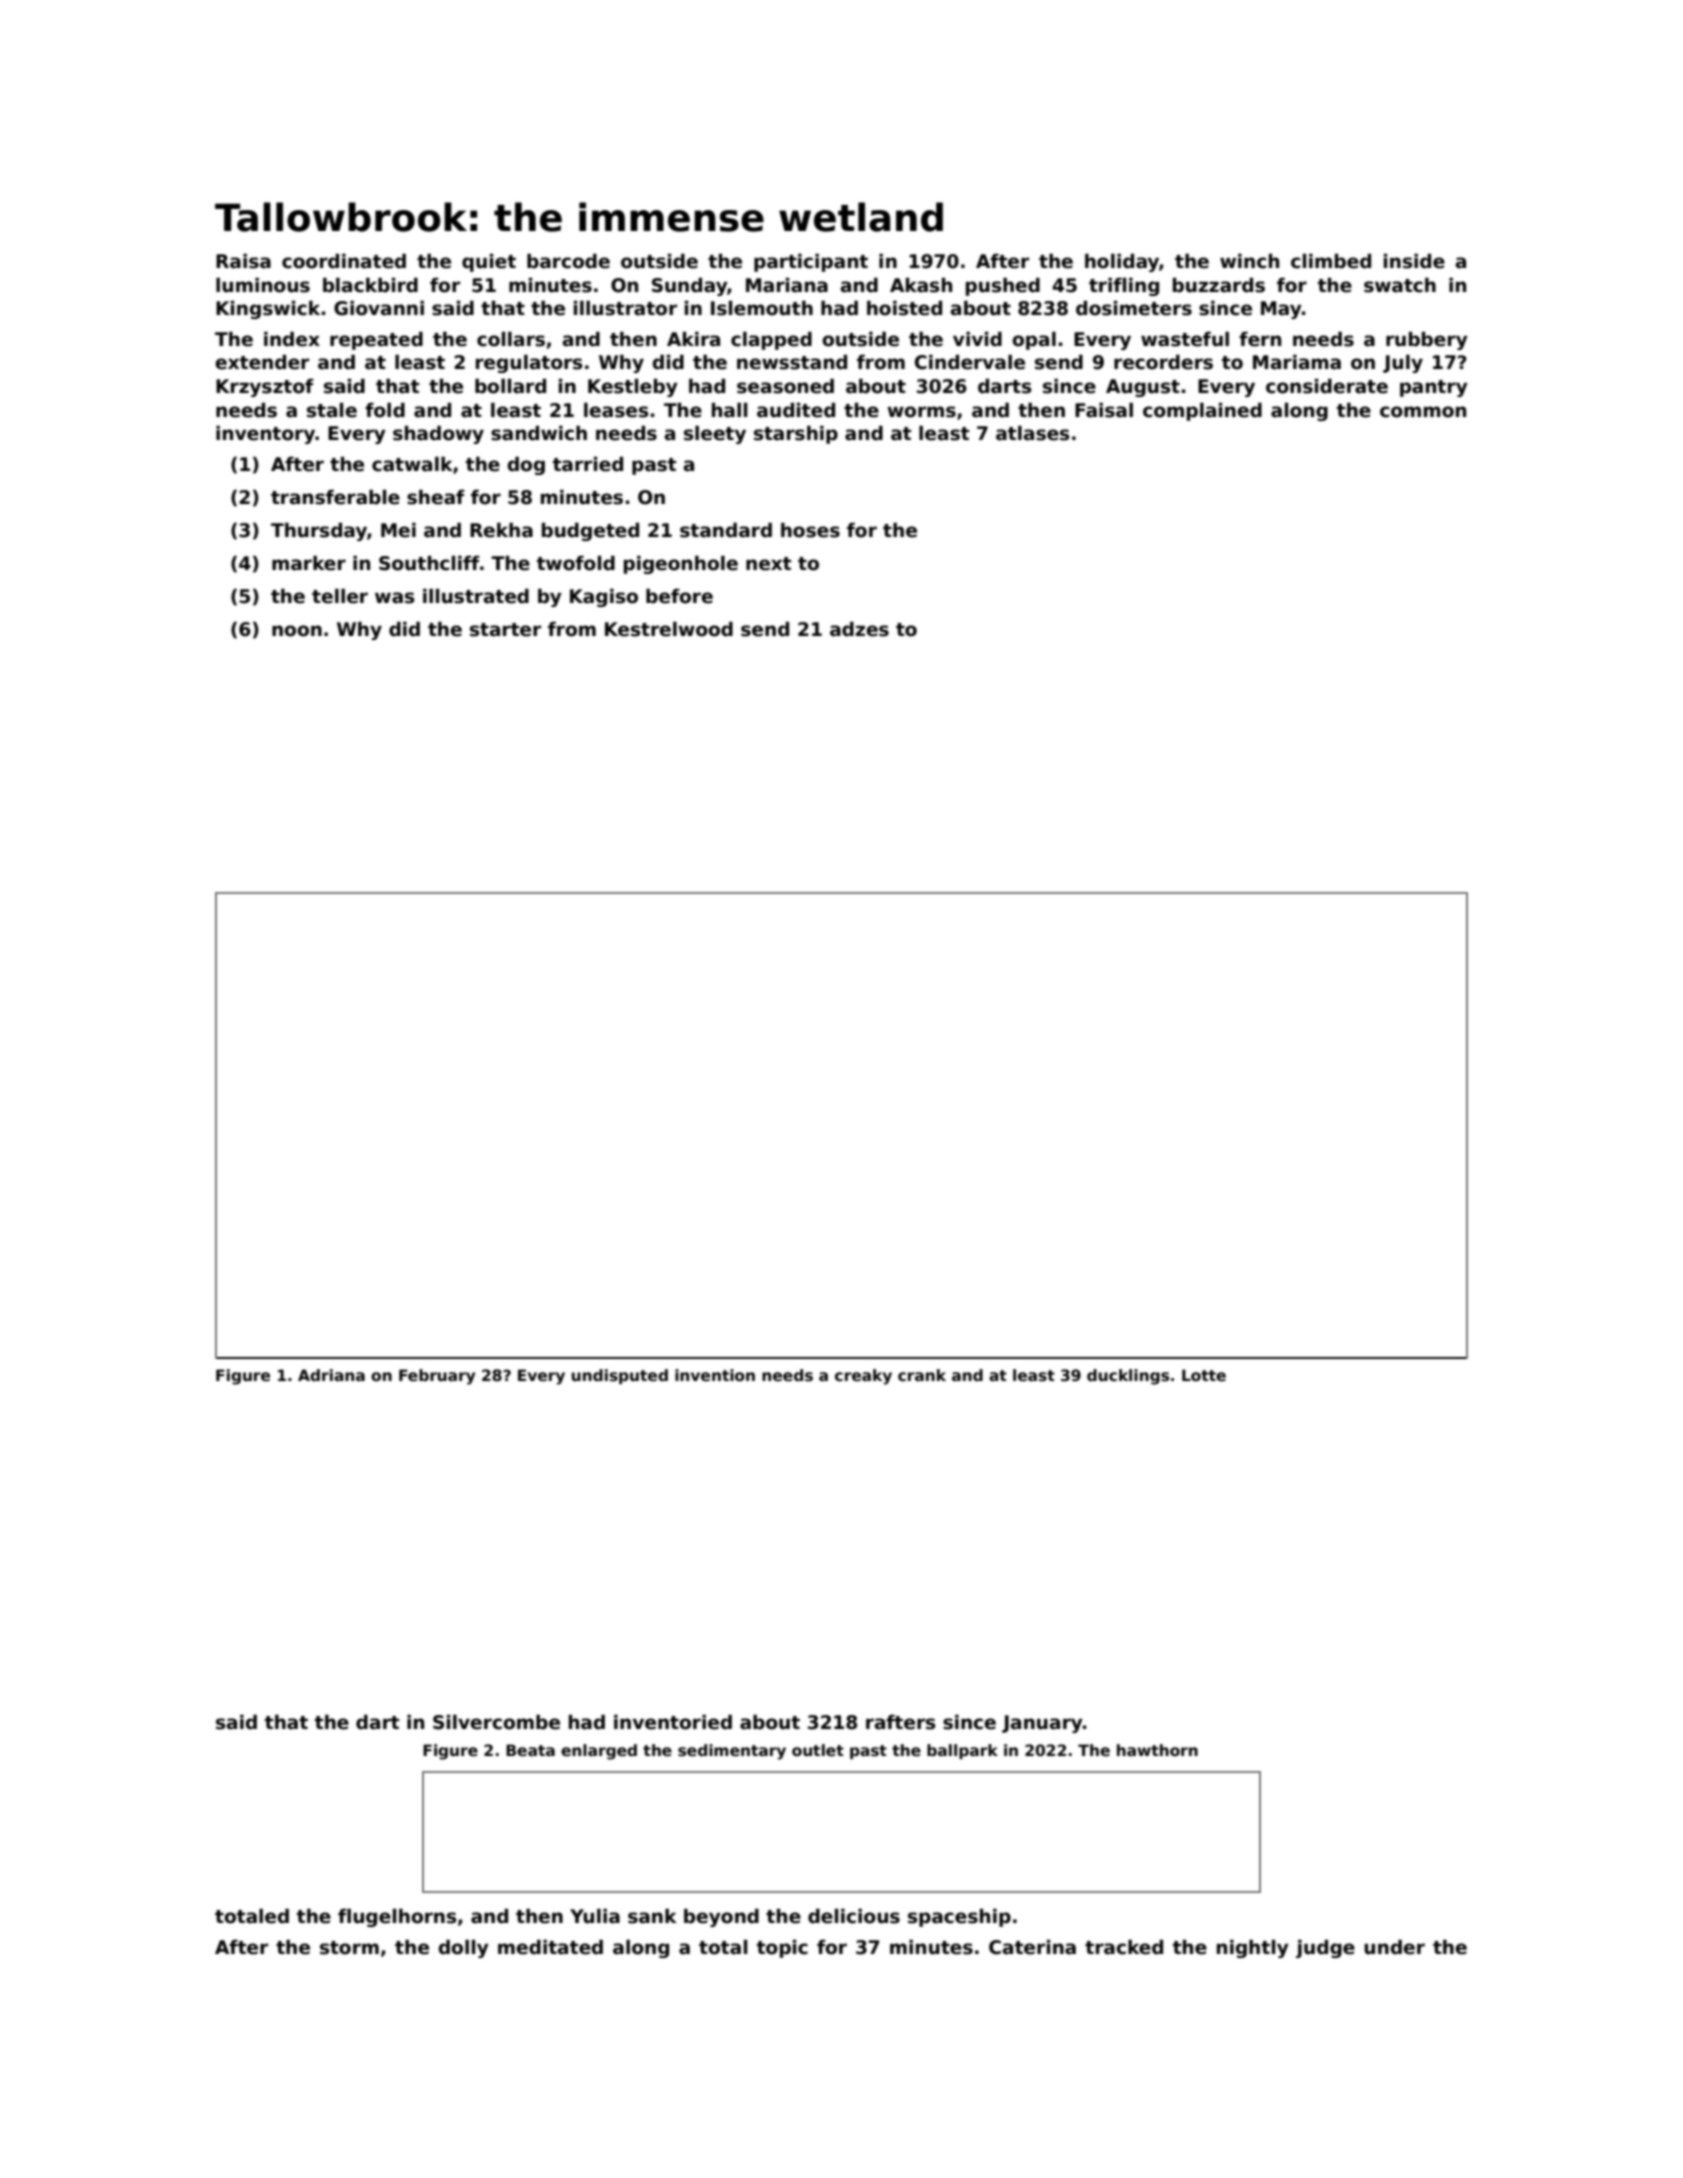 The image size is (1683, 2178). I want to click on inventory, so click(265, 434).
